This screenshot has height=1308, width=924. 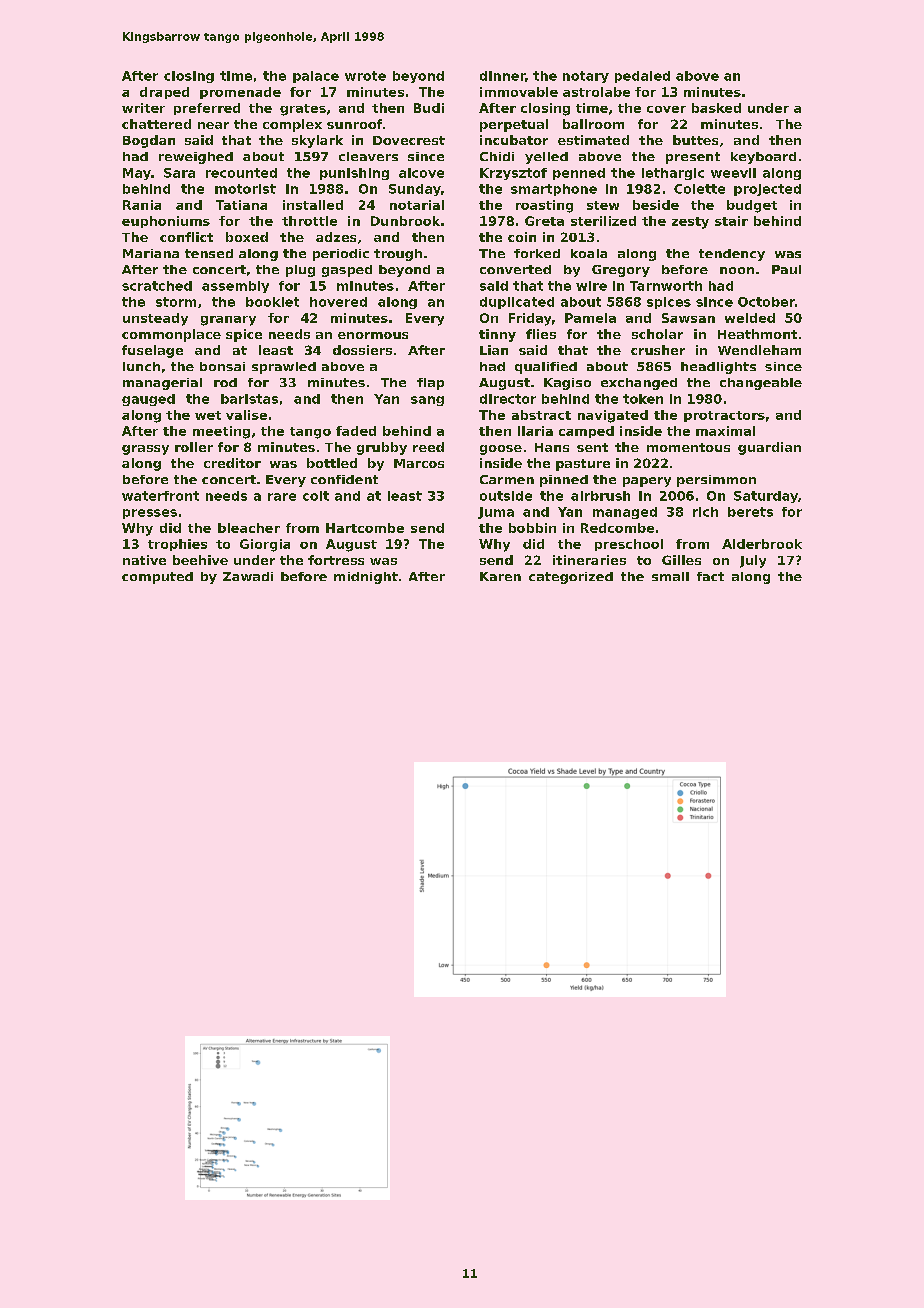 I want to click on Giorgia, so click(x=265, y=545).
